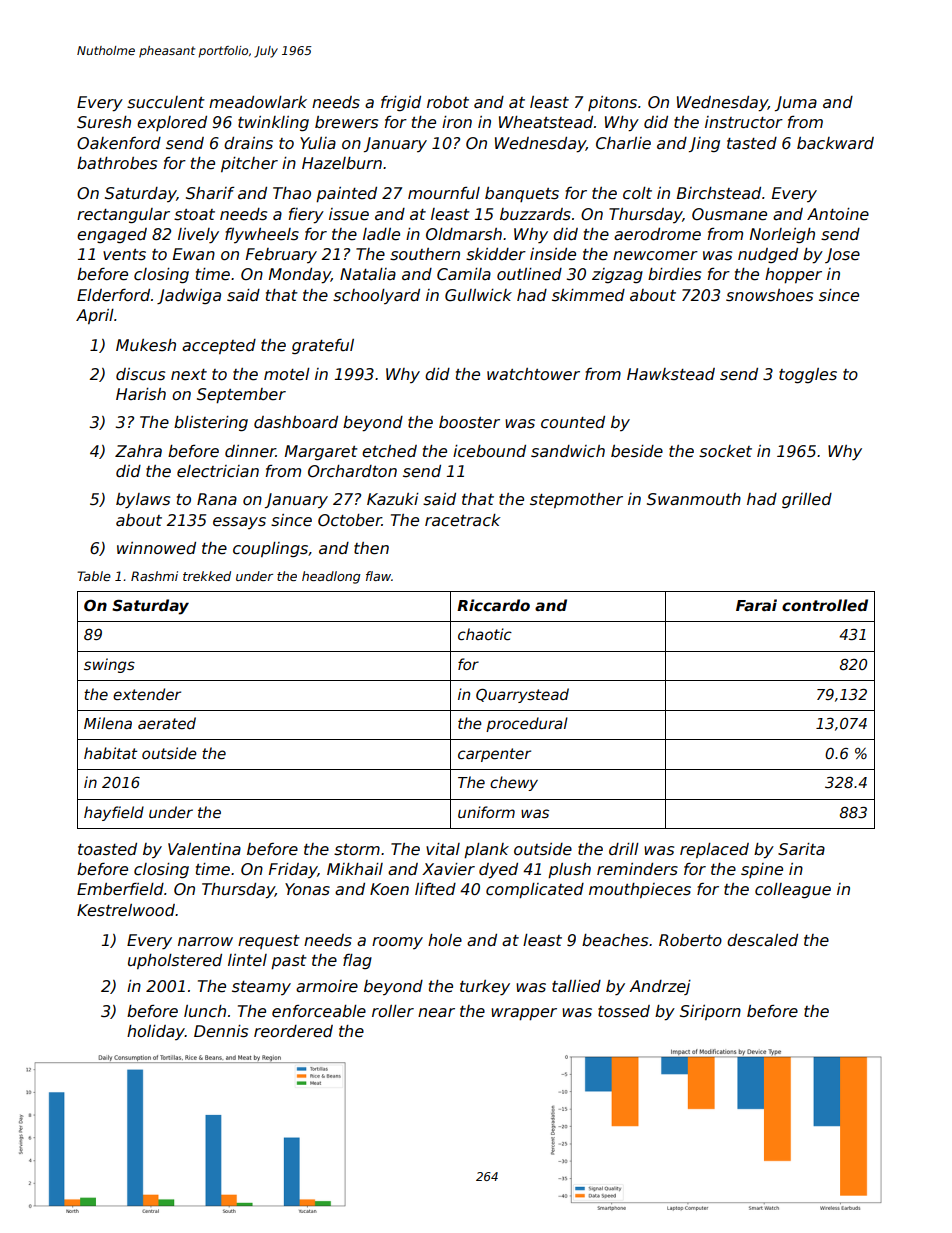 This document has width=952, height=1233. I want to click on Kestrelwood, so click(126, 910).
